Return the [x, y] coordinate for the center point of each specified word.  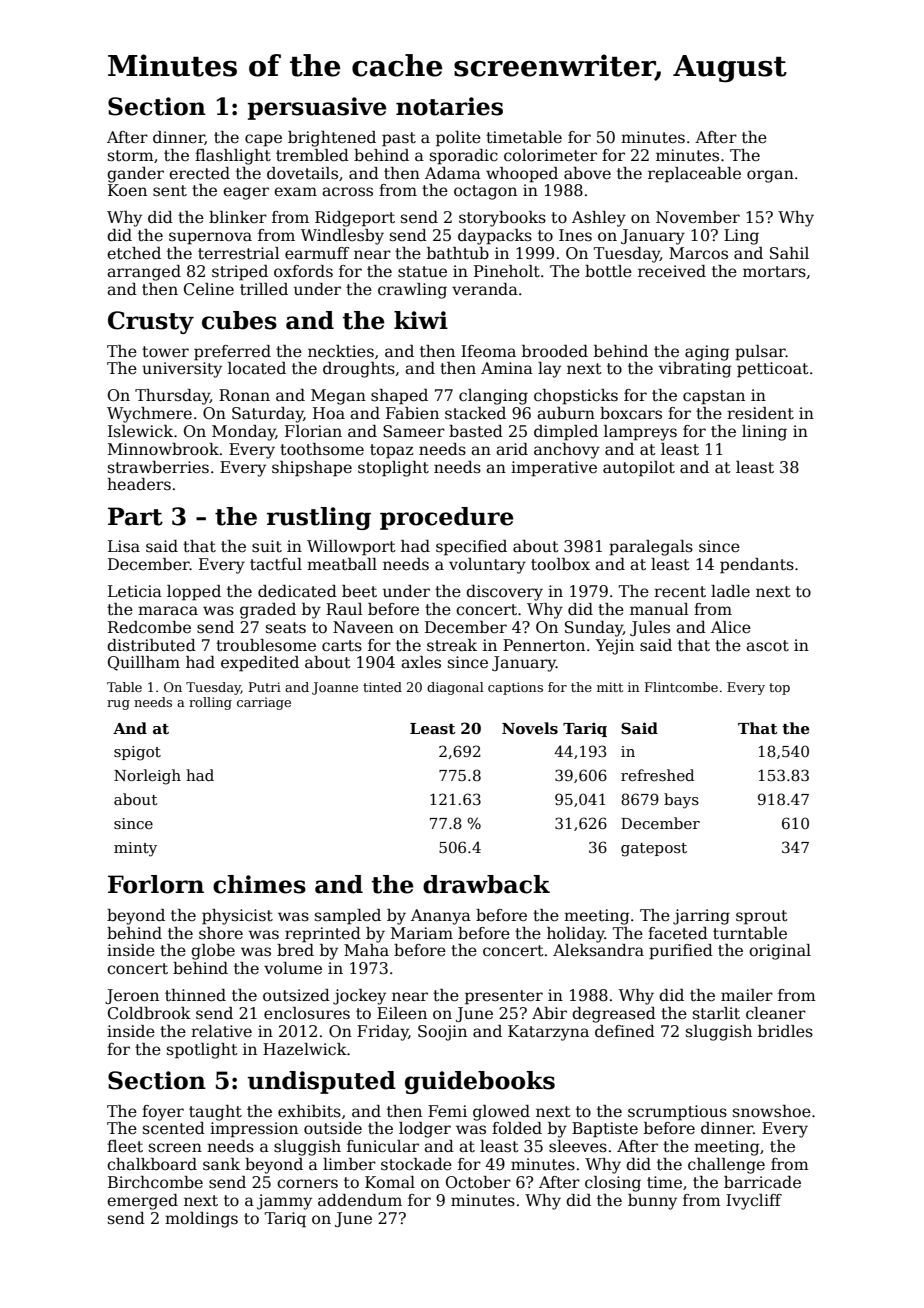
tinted [382, 687]
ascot [767, 646]
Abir [549, 1013]
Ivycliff [754, 1202]
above [587, 173]
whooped [522, 175]
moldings [201, 1220]
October [478, 1182]
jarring [701, 917]
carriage [264, 703]
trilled [264, 289]
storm [131, 155]
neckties [341, 351]
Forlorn [156, 884]
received [672, 271]
